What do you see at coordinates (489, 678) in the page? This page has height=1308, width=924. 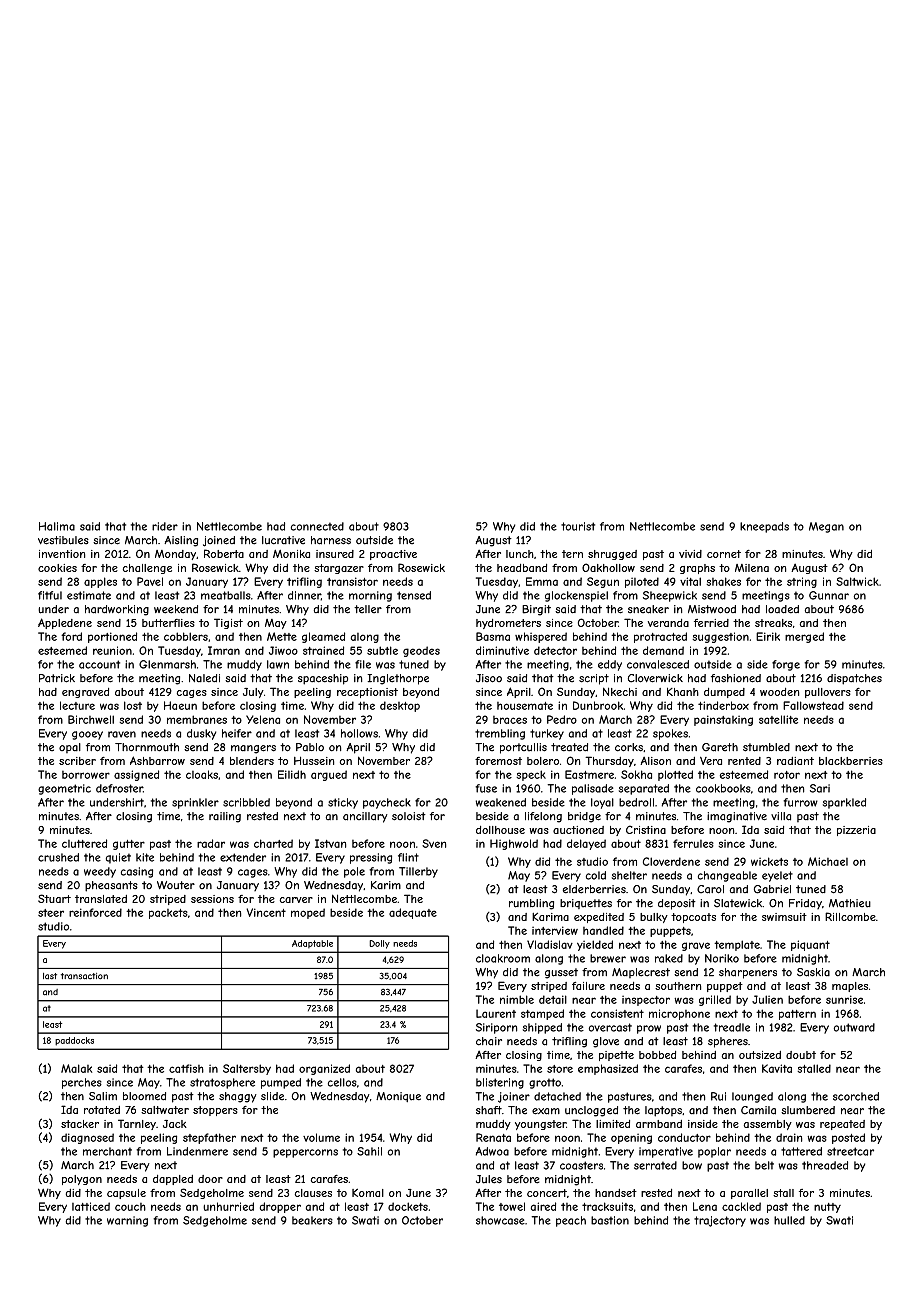 I see `Jisoo` at bounding box center [489, 678].
